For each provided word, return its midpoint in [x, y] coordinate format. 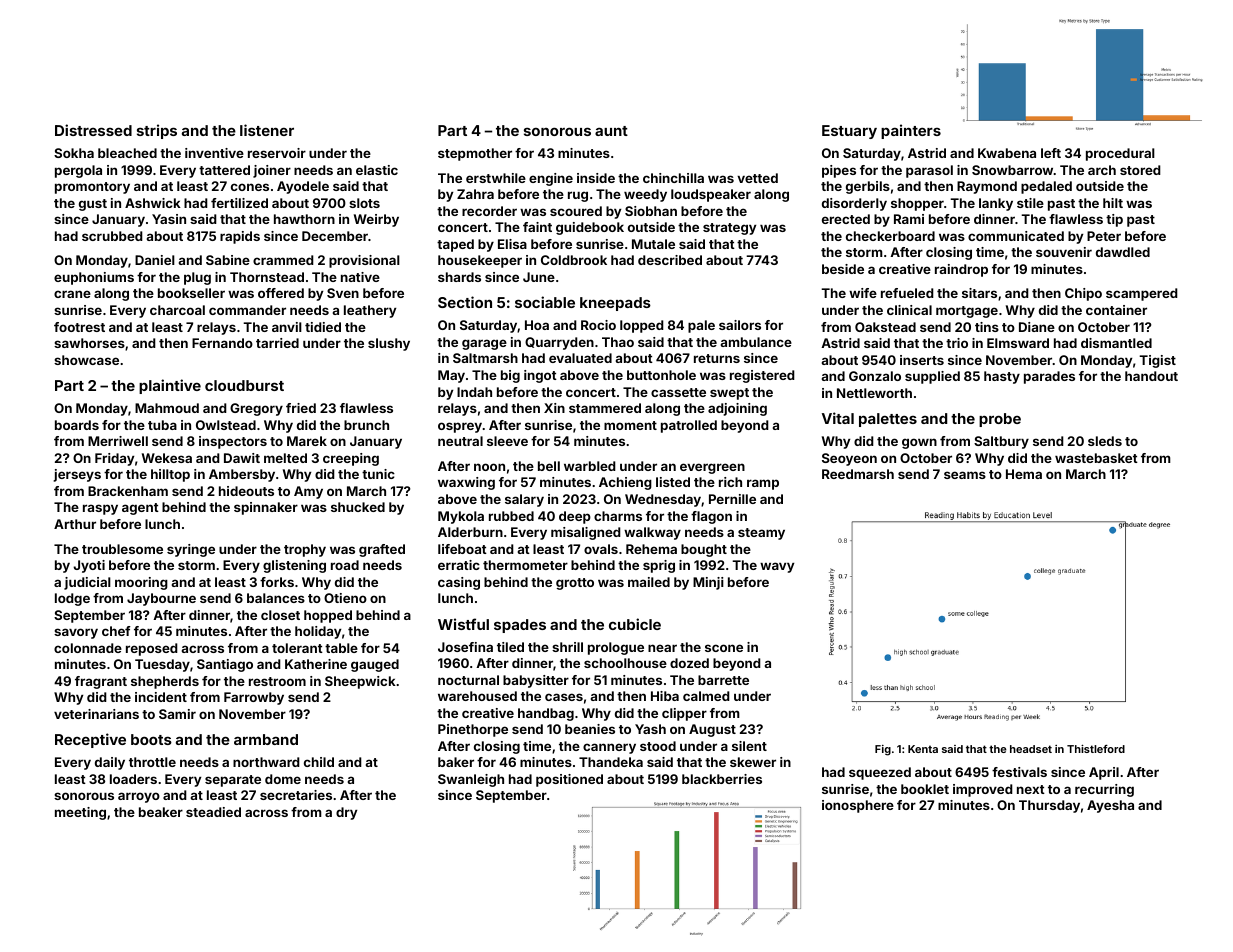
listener [267, 130]
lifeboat [462, 549]
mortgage [967, 312]
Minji [708, 583]
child [319, 762]
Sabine [228, 260]
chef [116, 631]
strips [157, 131]
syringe [191, 550]
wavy [777, 567]
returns [717, 358]
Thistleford [1096, 748]
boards [77, 425]
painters [911, 131]
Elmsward [1018, 343]
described [670, 260]
